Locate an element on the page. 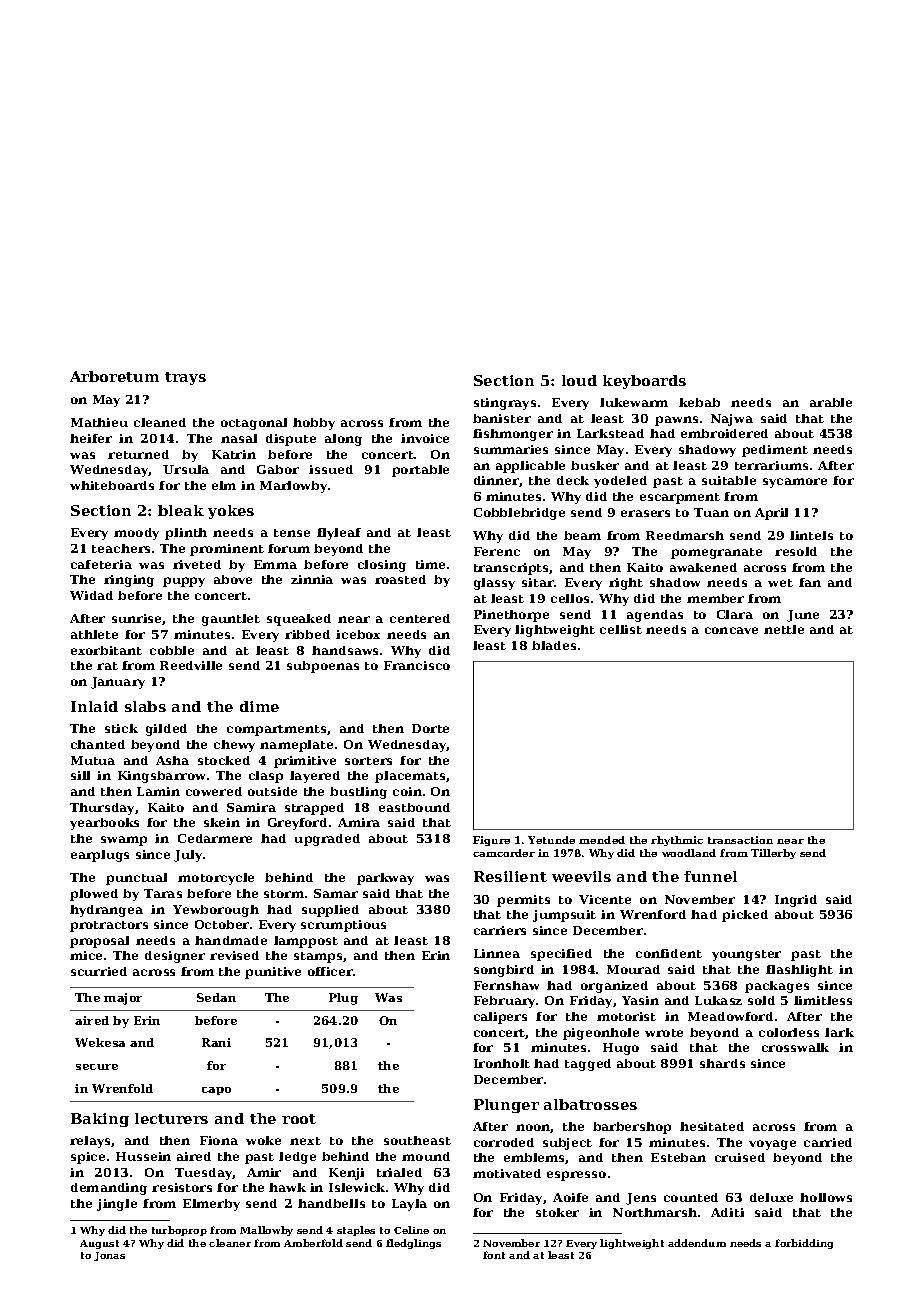 The height and width of the document is (1308, 924). Arboretum is located at coordinates (114, 376).
